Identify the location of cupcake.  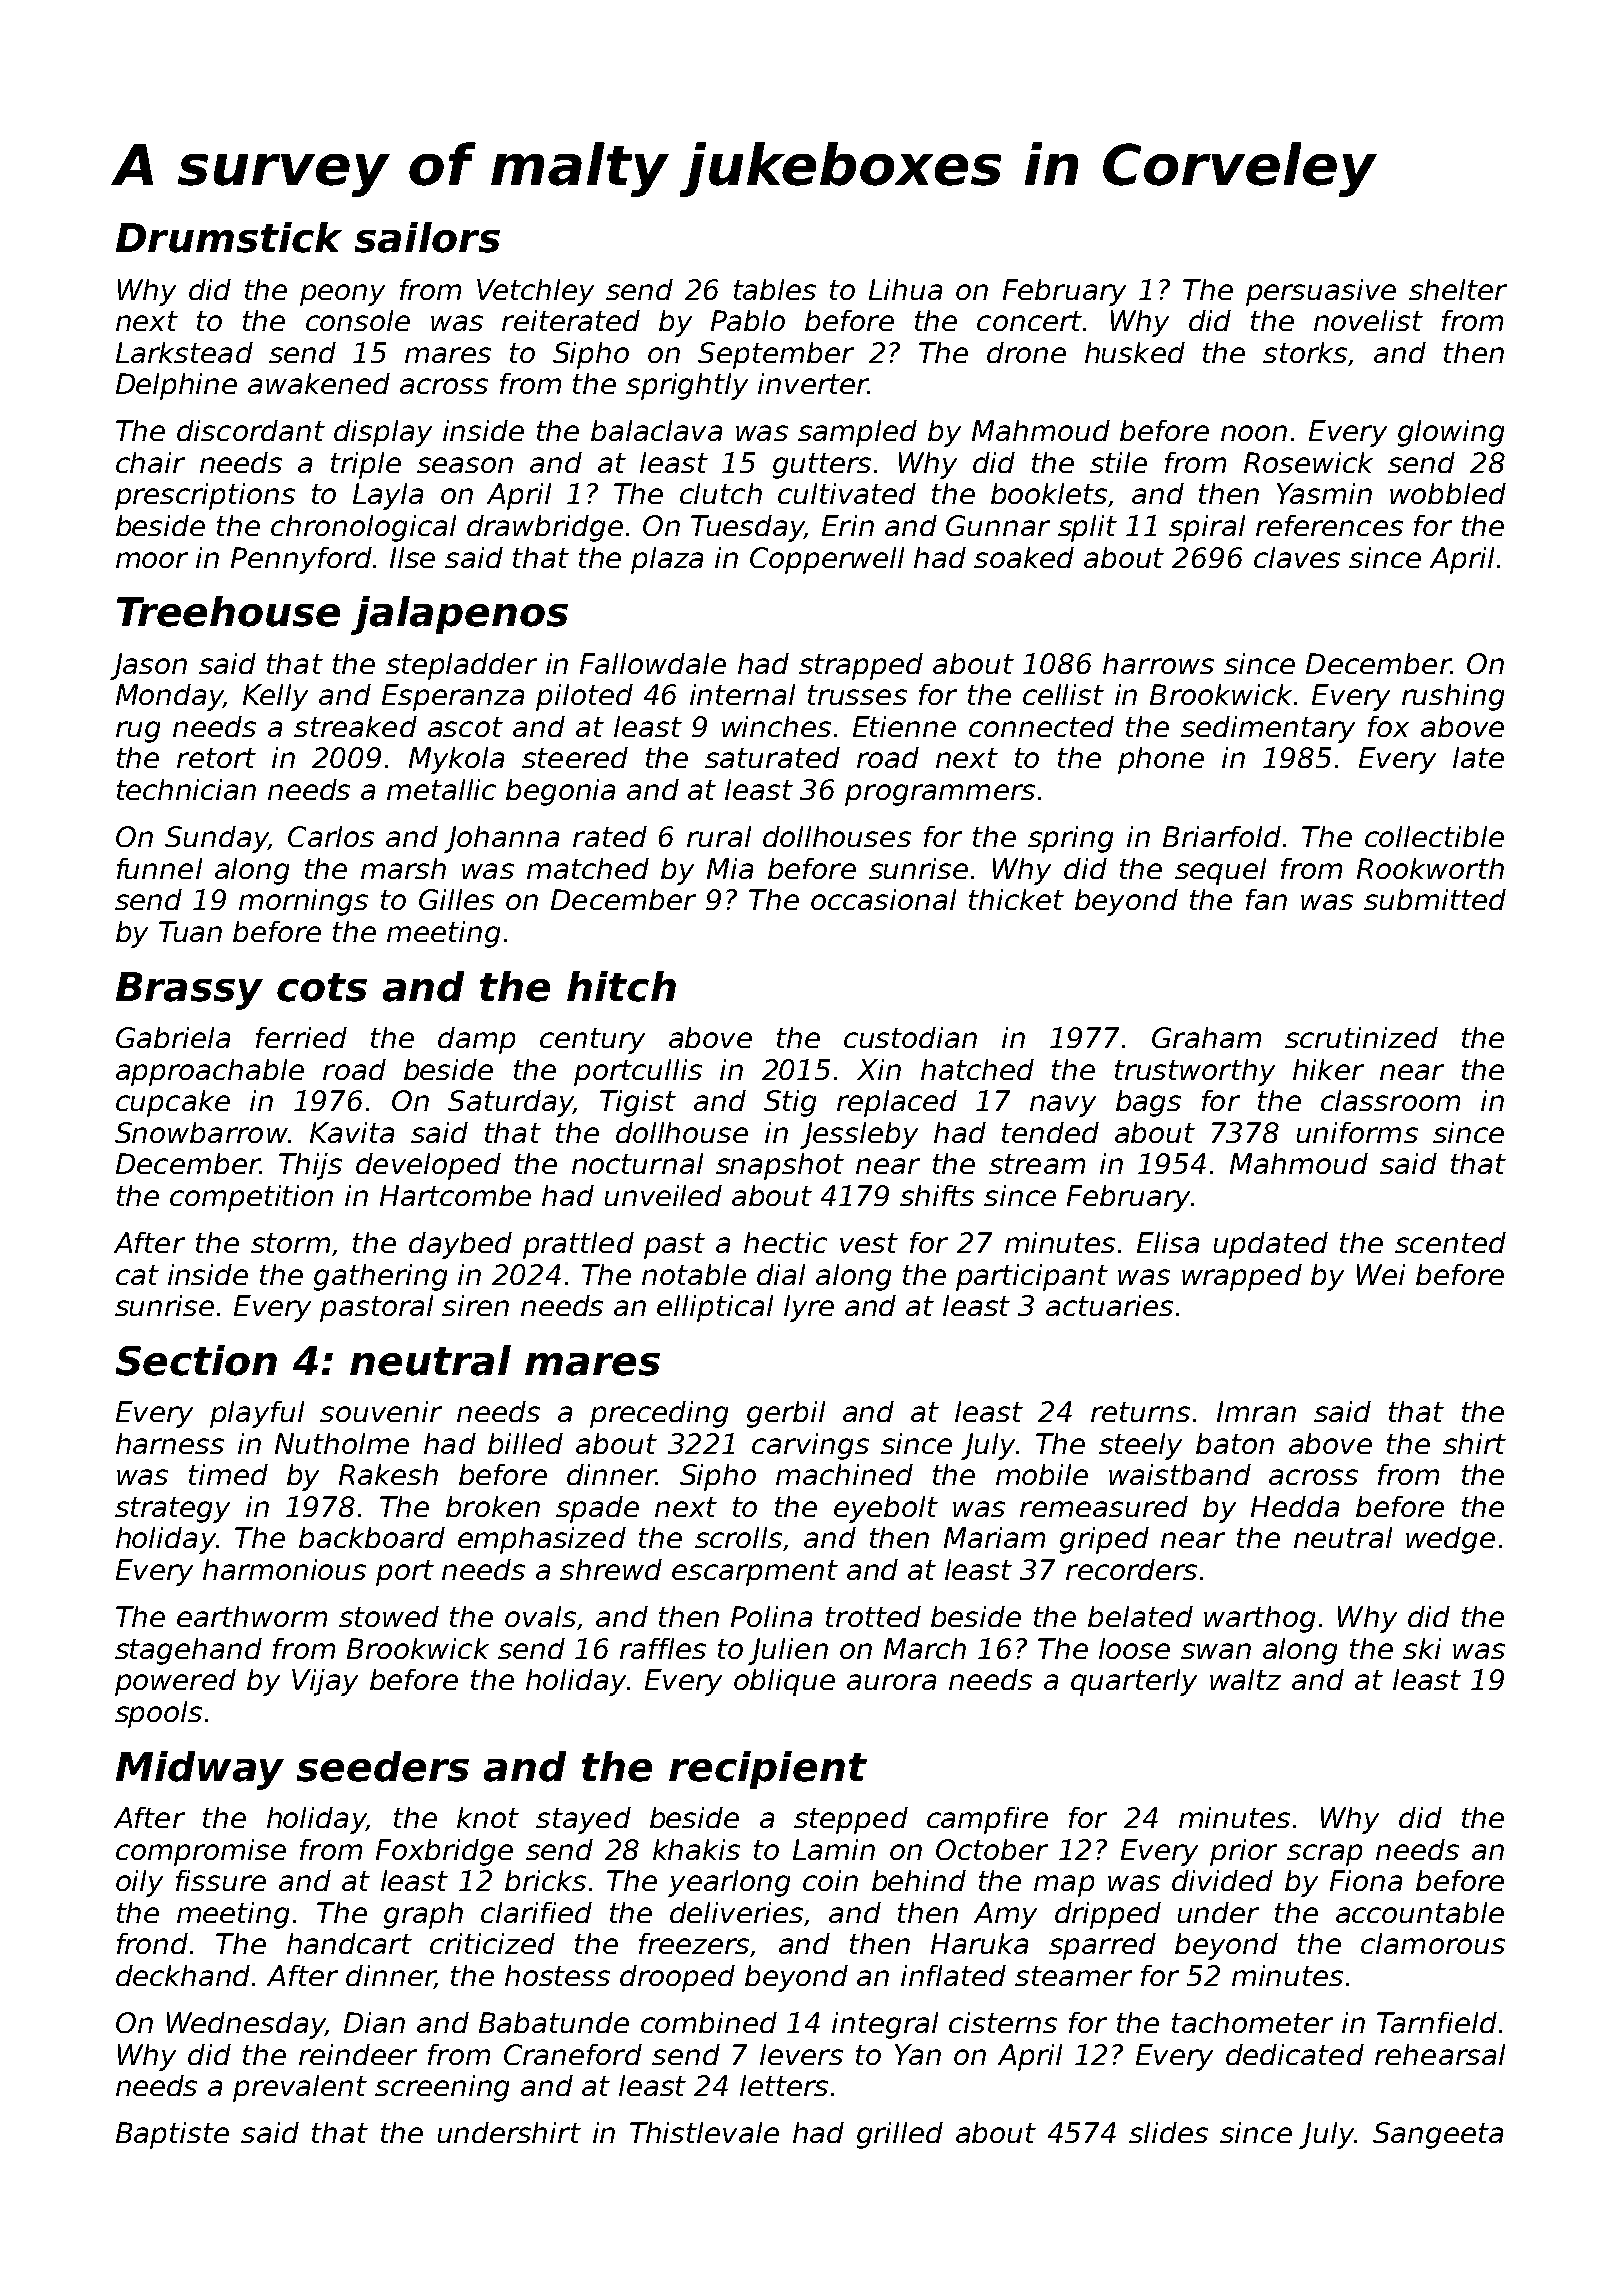
(173, 1103).
